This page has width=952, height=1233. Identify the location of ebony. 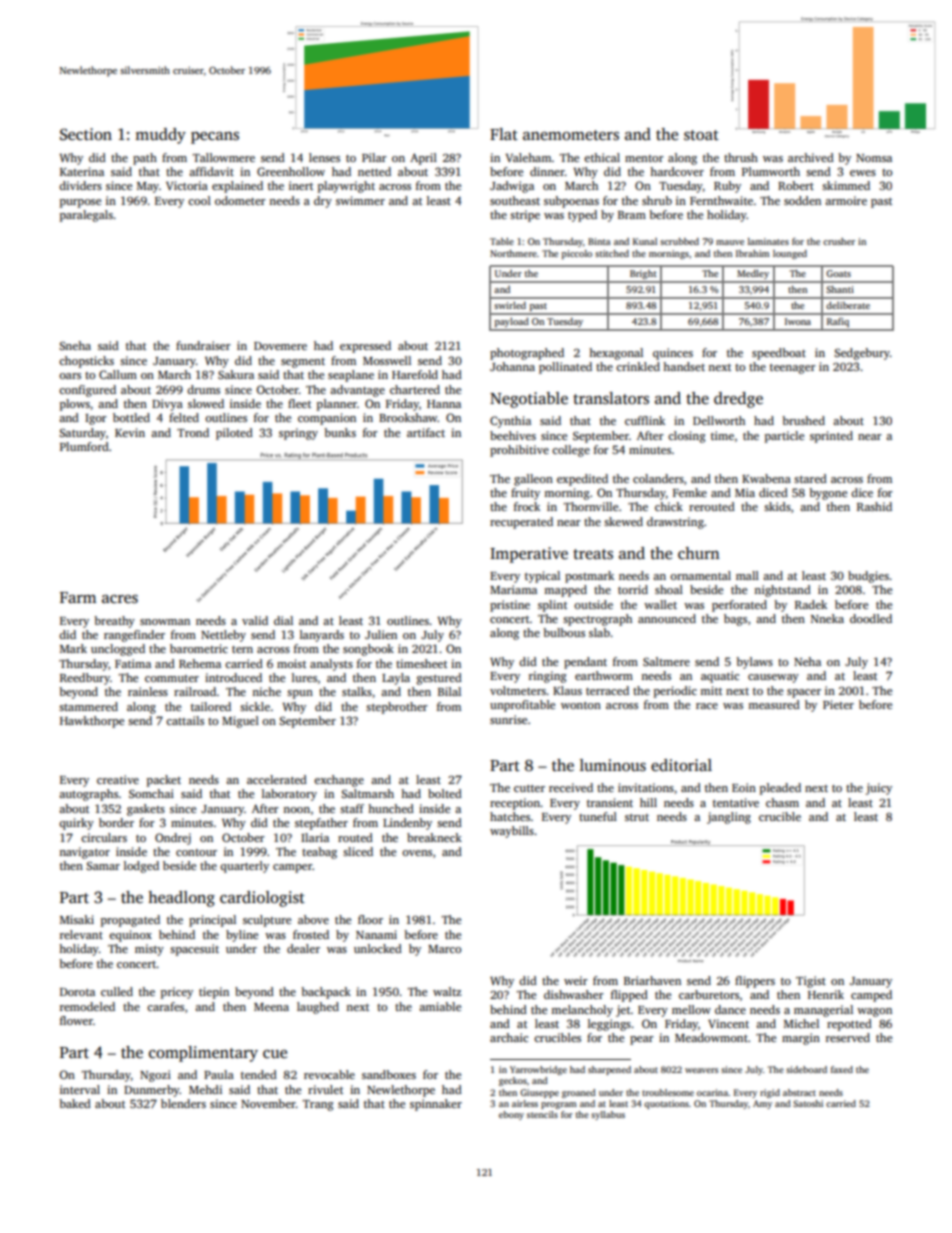
(511, 1115).
